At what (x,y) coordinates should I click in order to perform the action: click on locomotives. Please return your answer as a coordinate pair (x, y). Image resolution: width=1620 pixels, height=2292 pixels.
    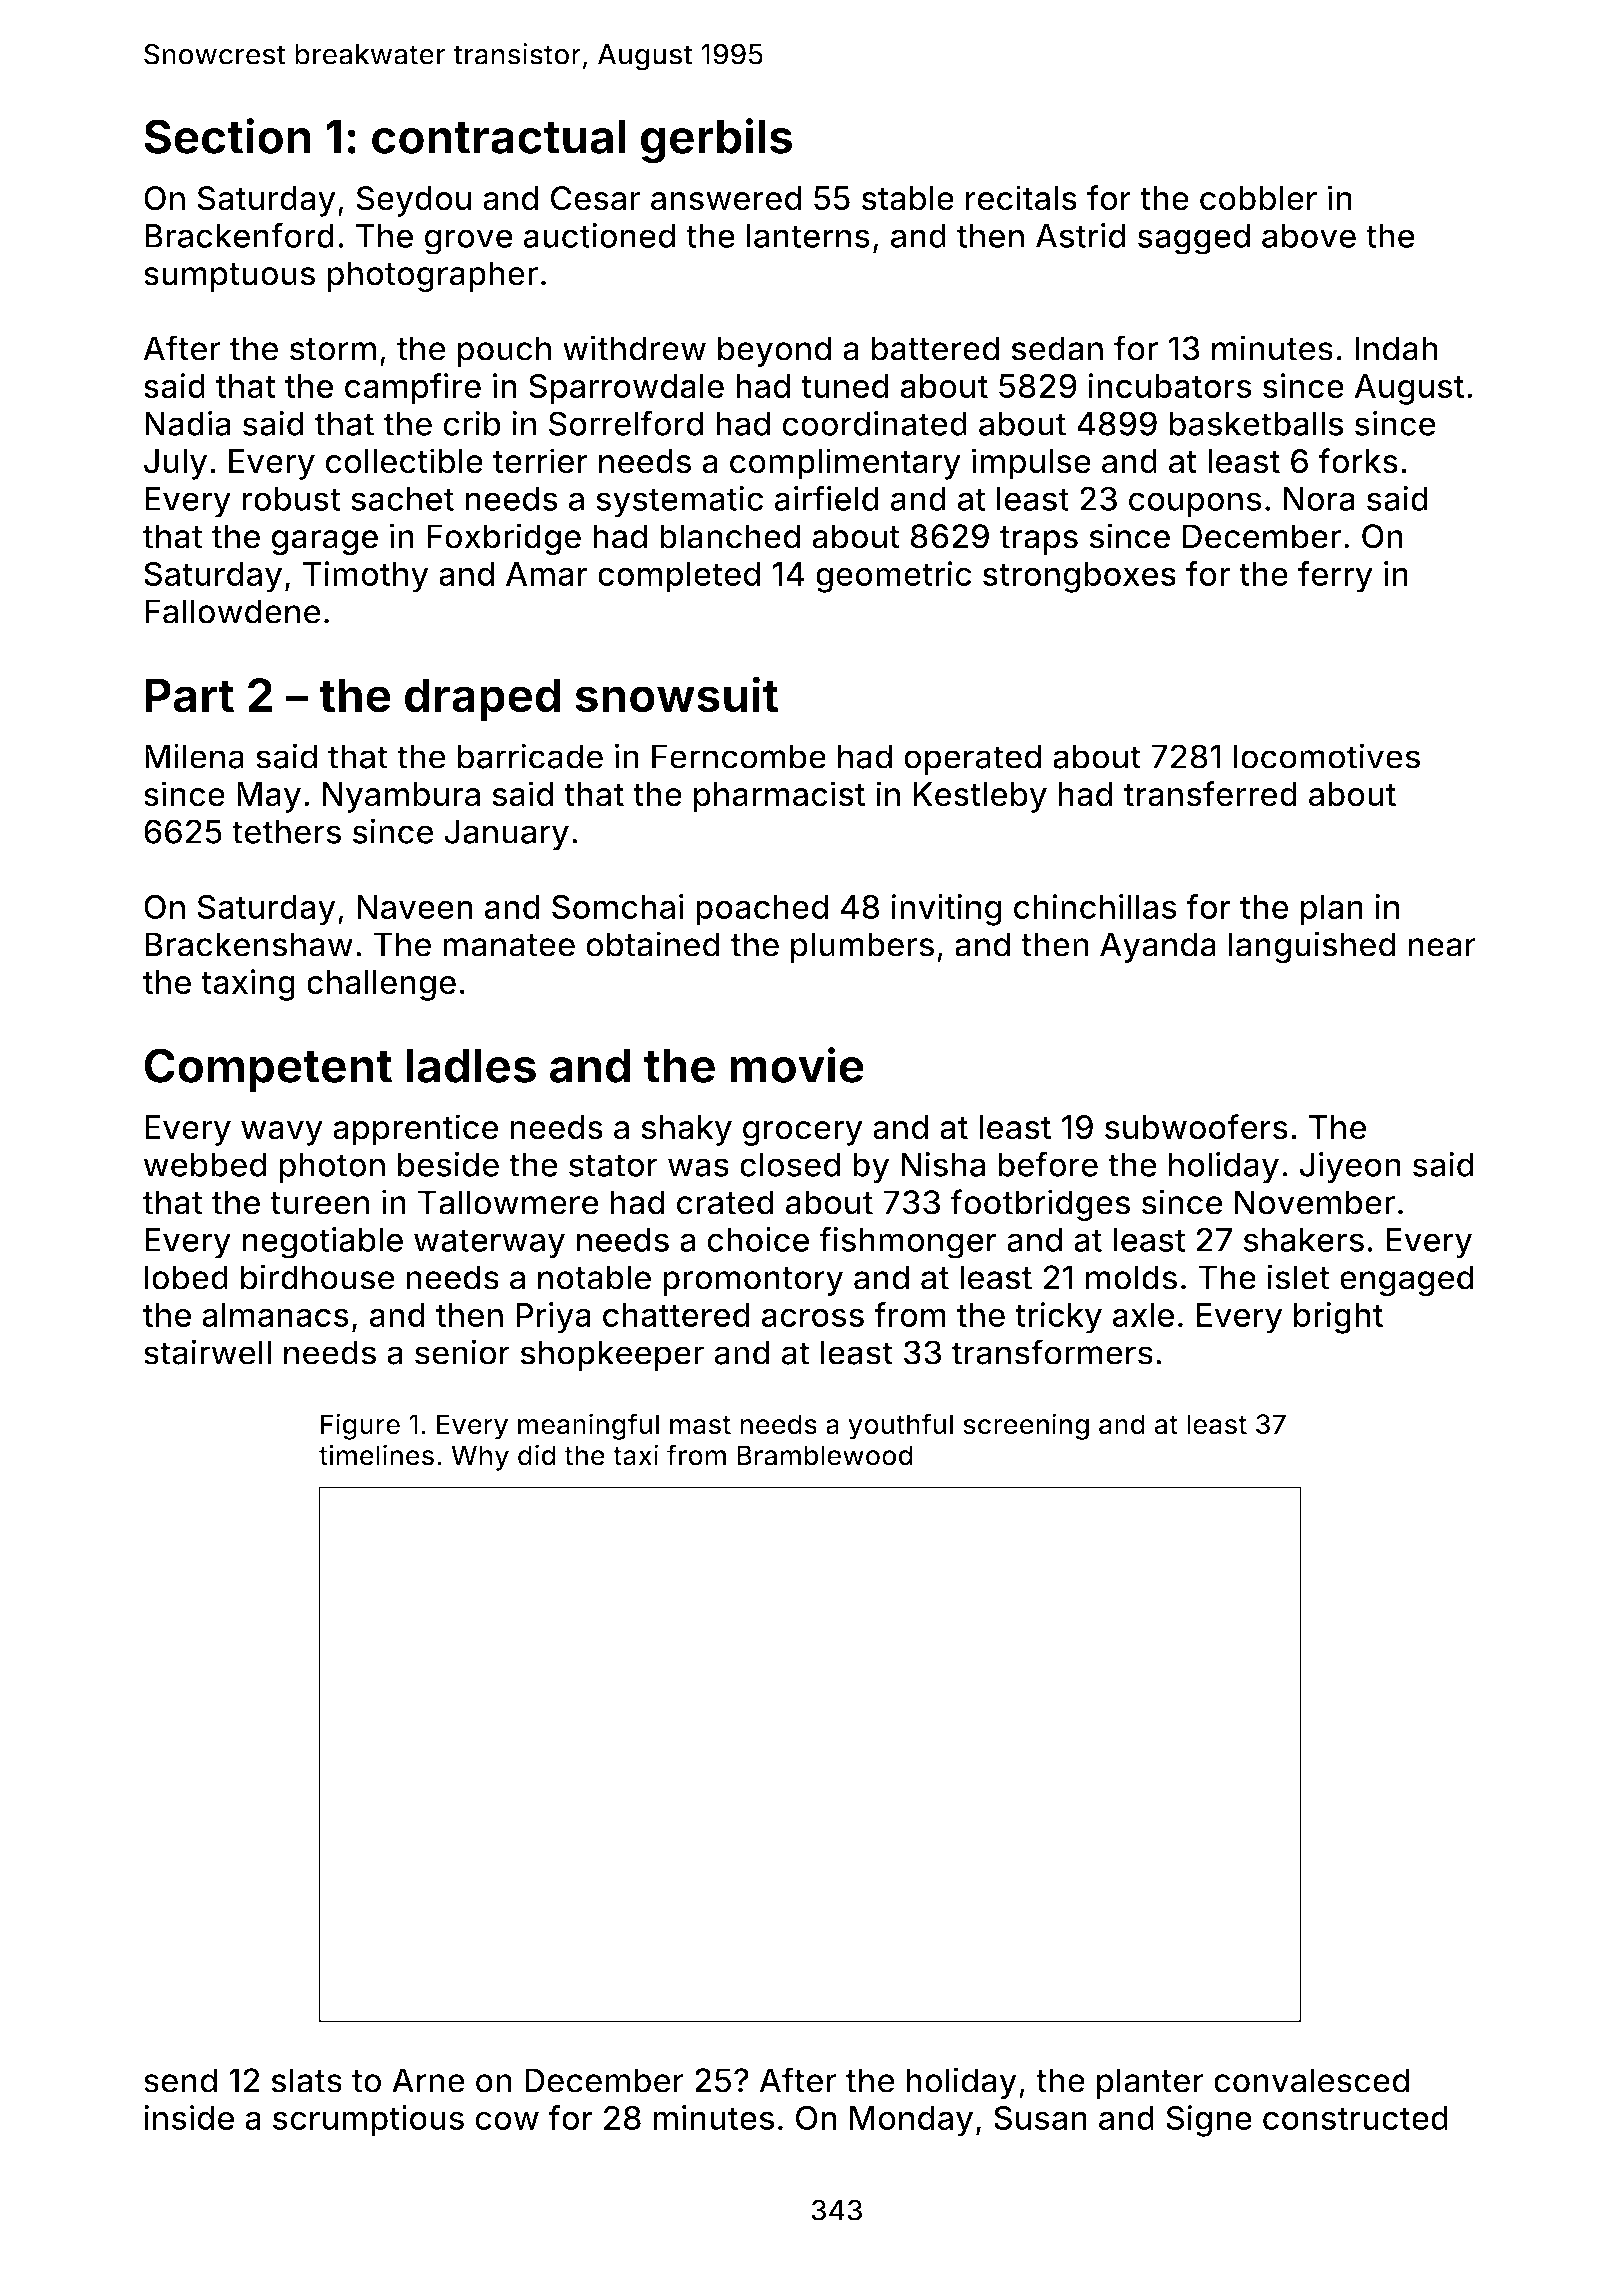
    Looking at the image, I should click on (1327, 756).
